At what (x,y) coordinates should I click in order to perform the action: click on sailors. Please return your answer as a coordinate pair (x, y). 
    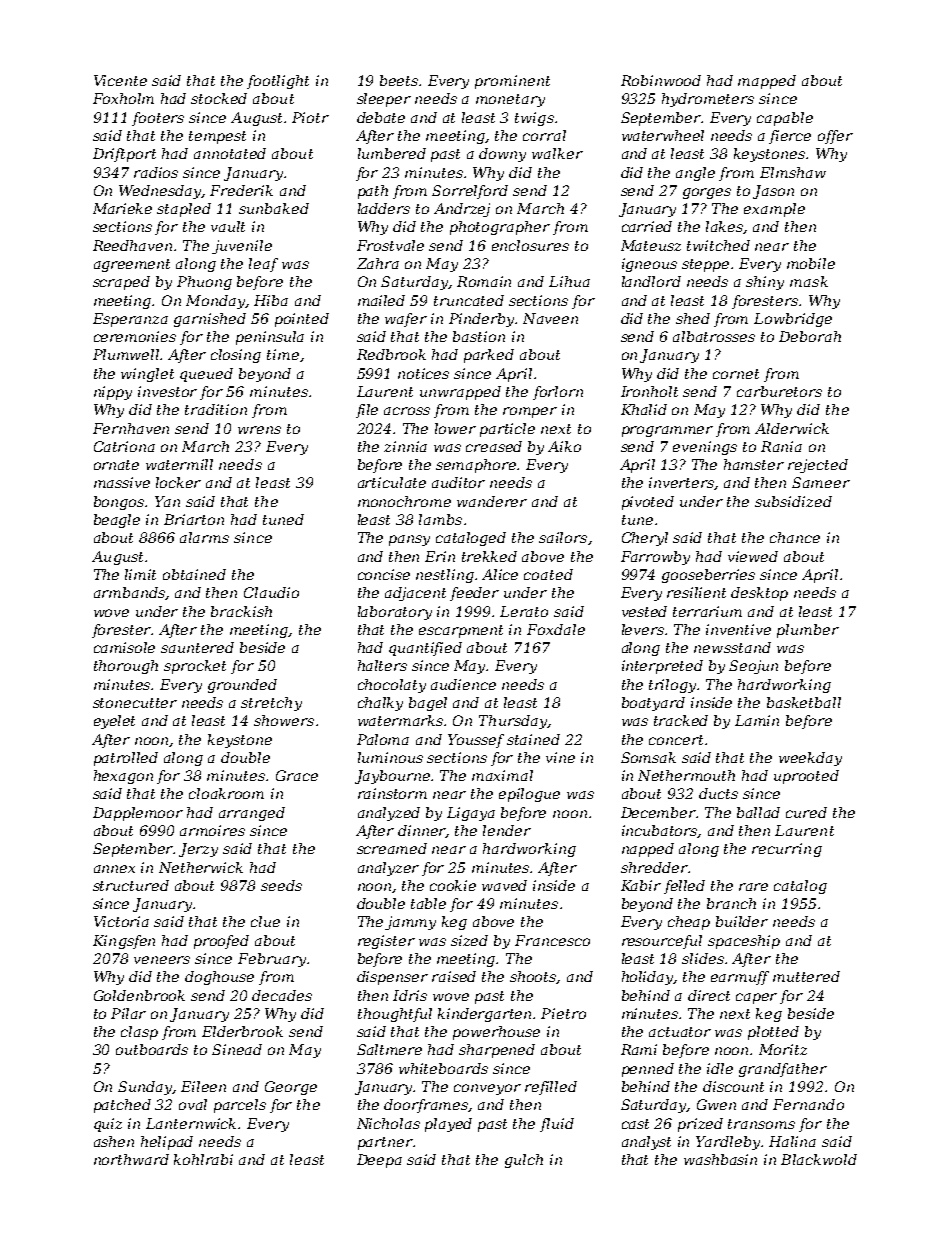
    Looking at the image, I should click on (563, 537).
